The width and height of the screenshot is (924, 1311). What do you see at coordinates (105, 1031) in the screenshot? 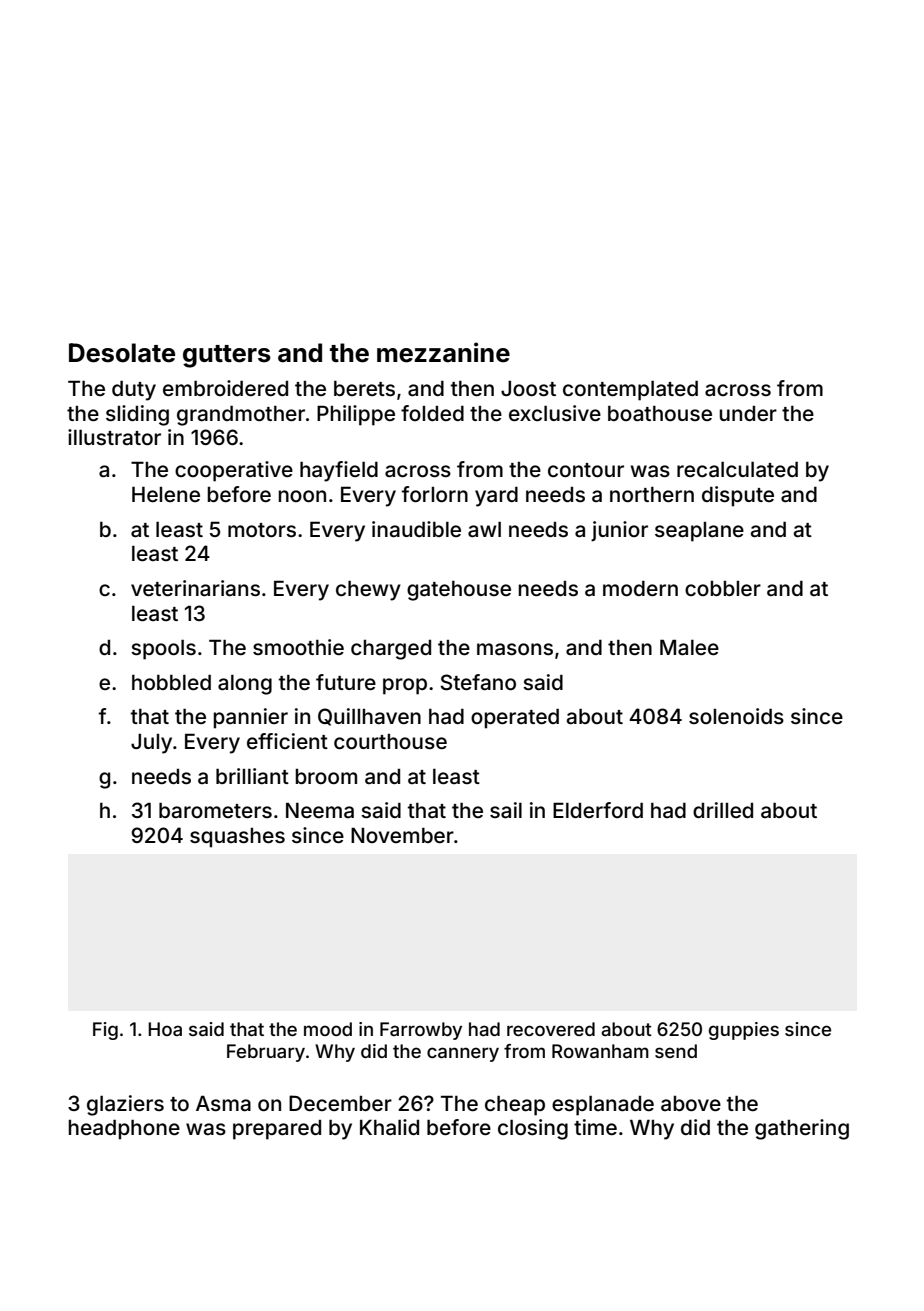
I see `Fig` at bounding box center [105, 1031].
